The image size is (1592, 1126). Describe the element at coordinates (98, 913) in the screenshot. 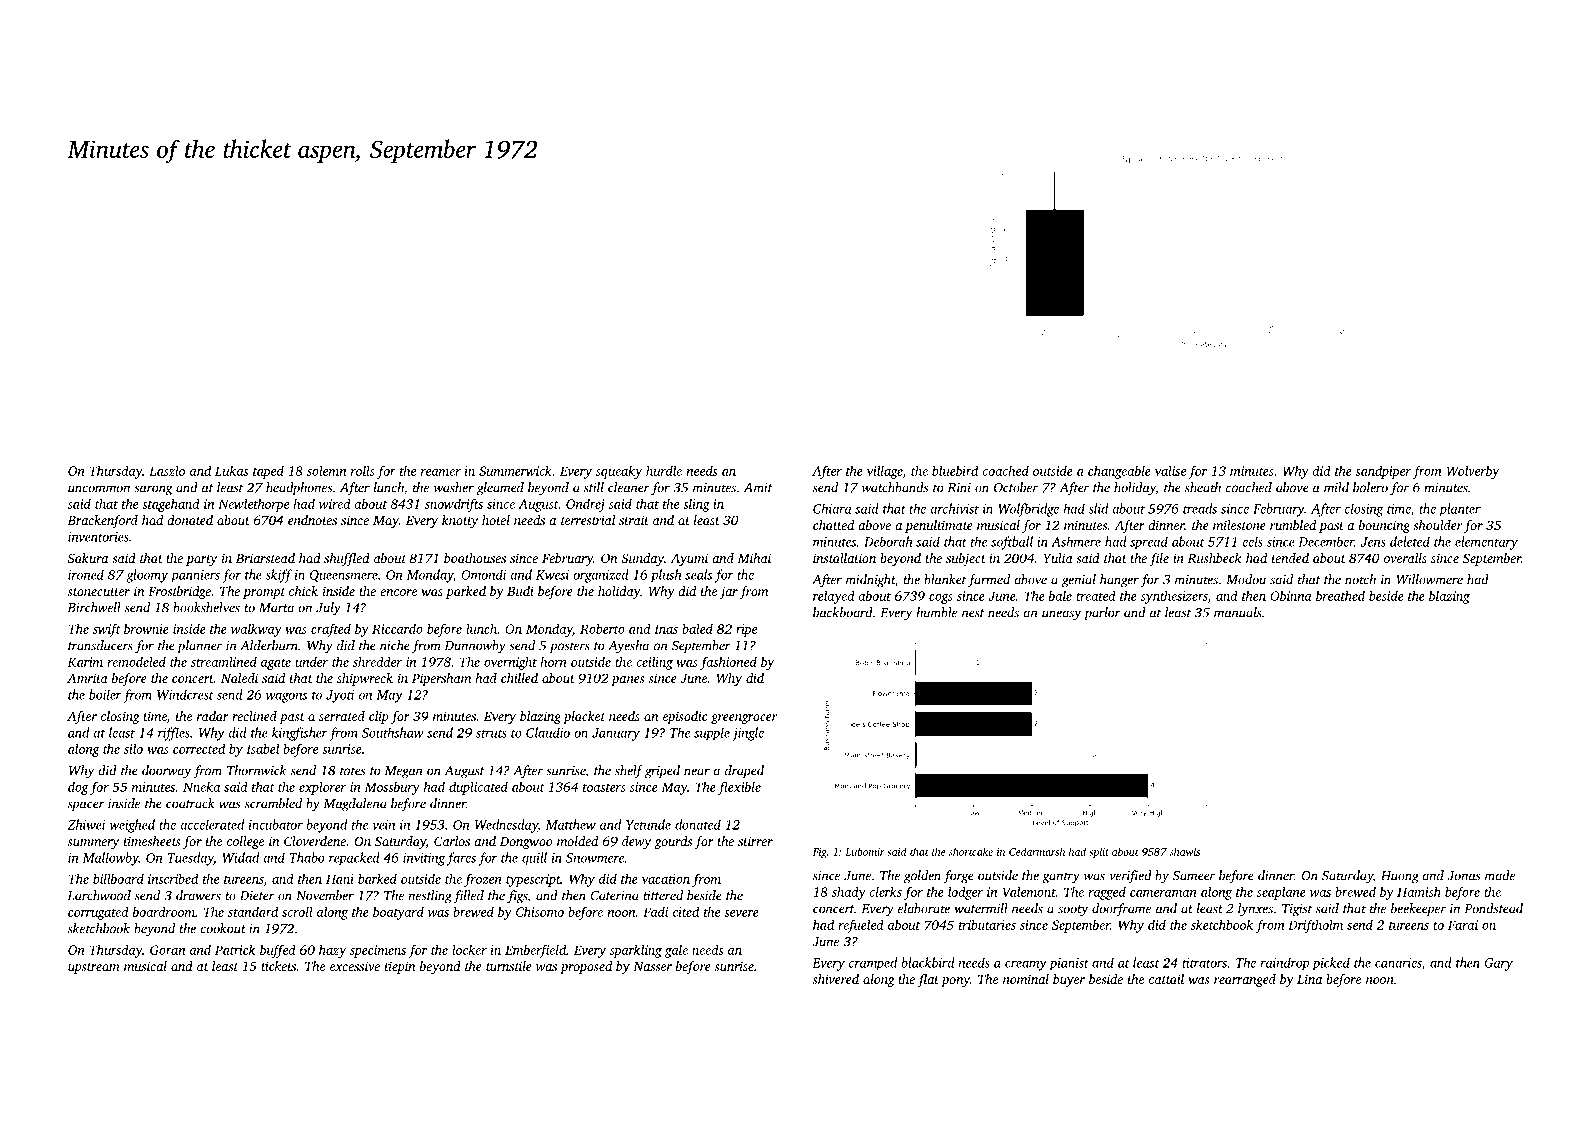

I see `corrugated` at that location.
